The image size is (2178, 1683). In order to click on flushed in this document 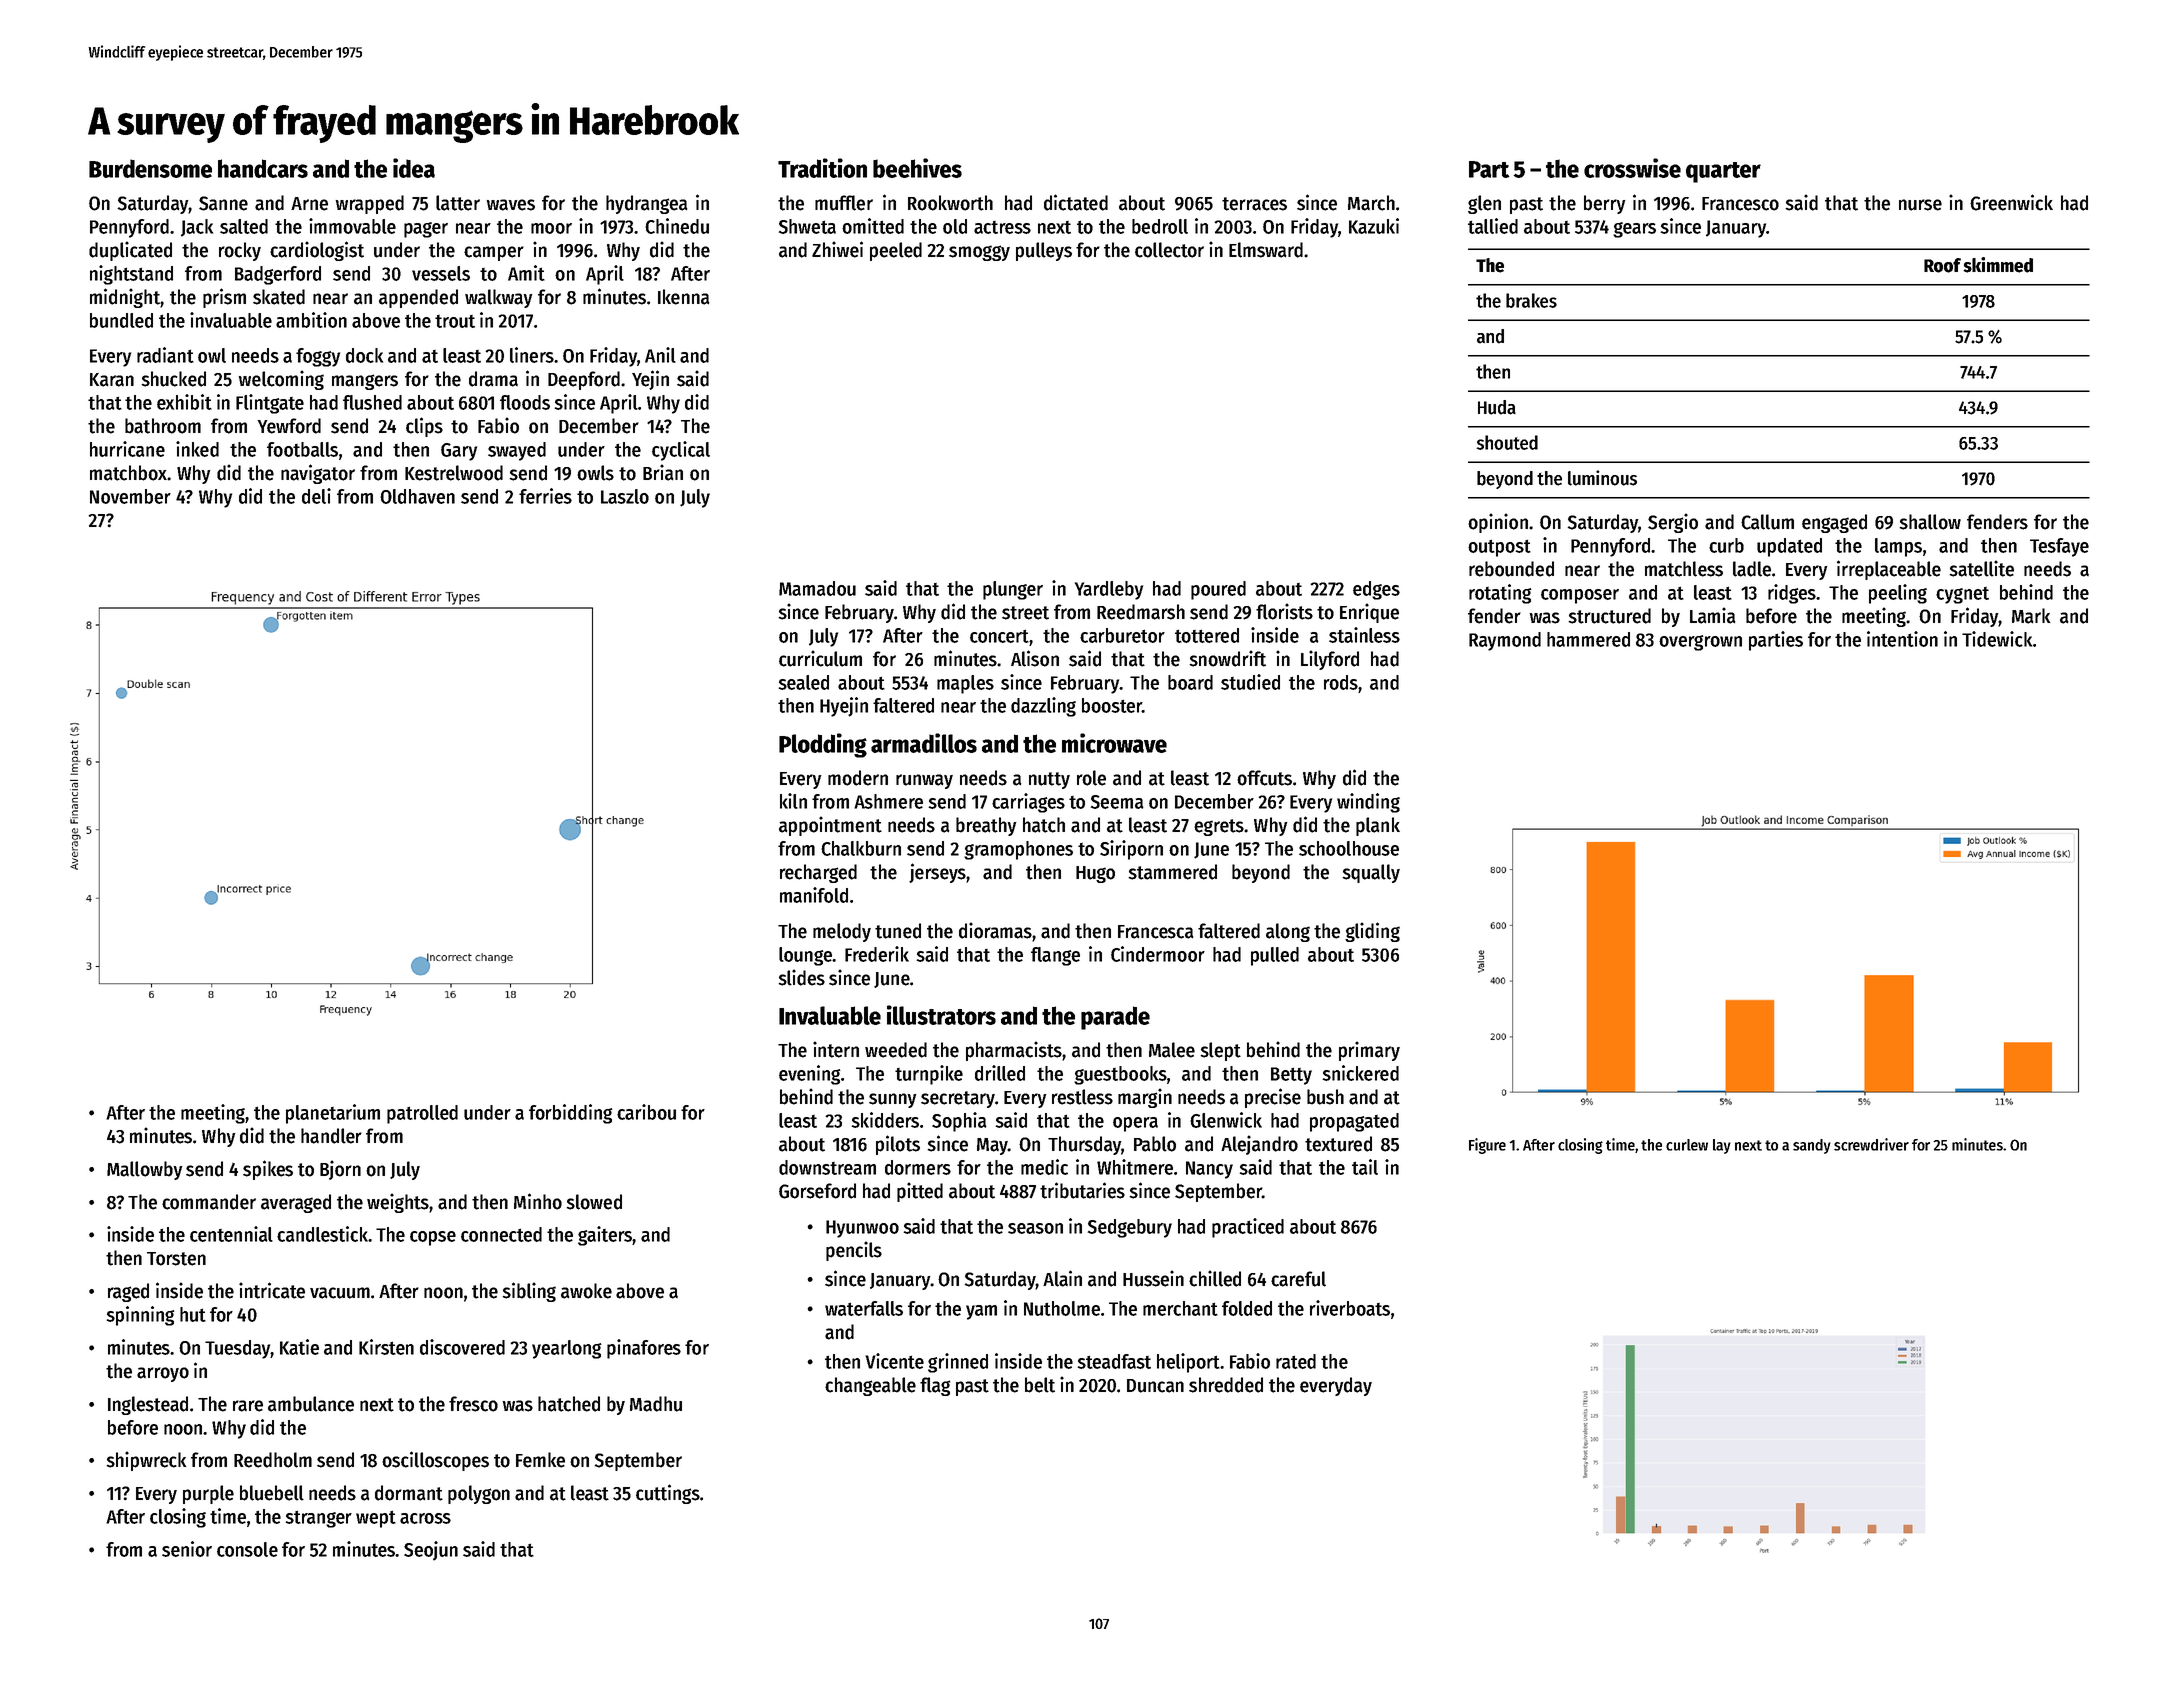, I will do `click(372, 402)`.
